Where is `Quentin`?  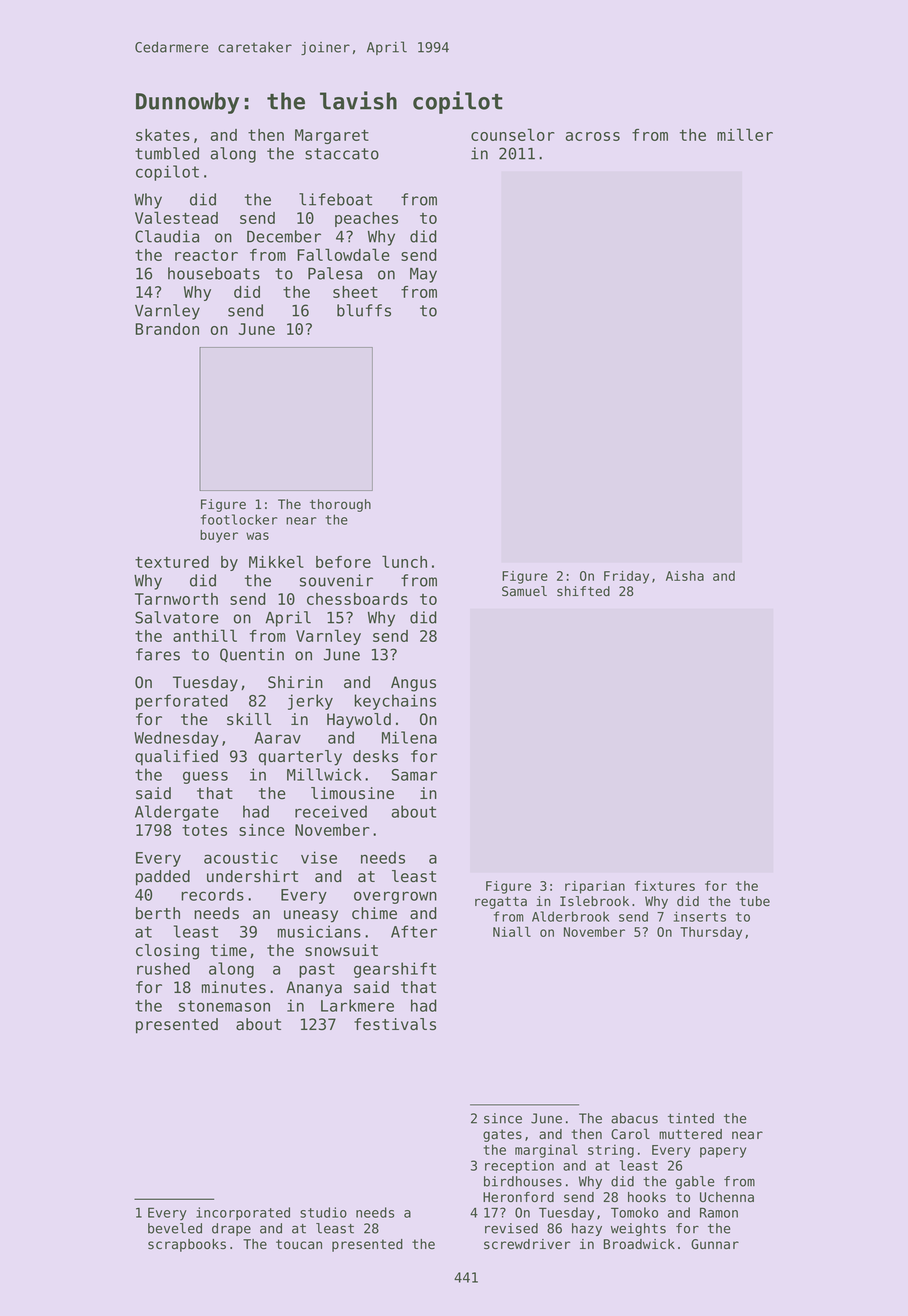
Quentin is located at coordinates (252, 655).
